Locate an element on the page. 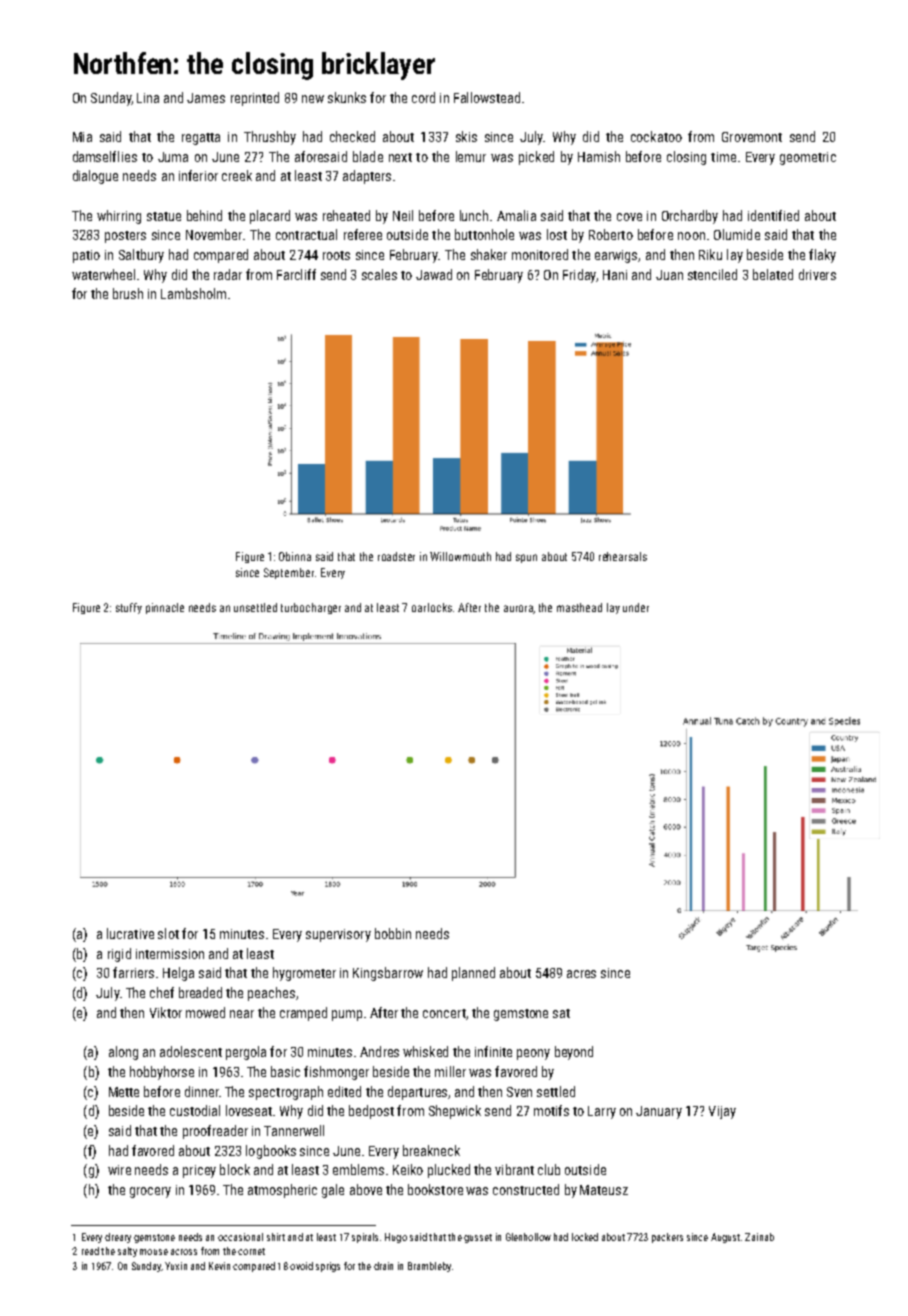 Image resolution: width=908 pixels, height=1316 pixels. masthead is located at coordinates (579, 607).
